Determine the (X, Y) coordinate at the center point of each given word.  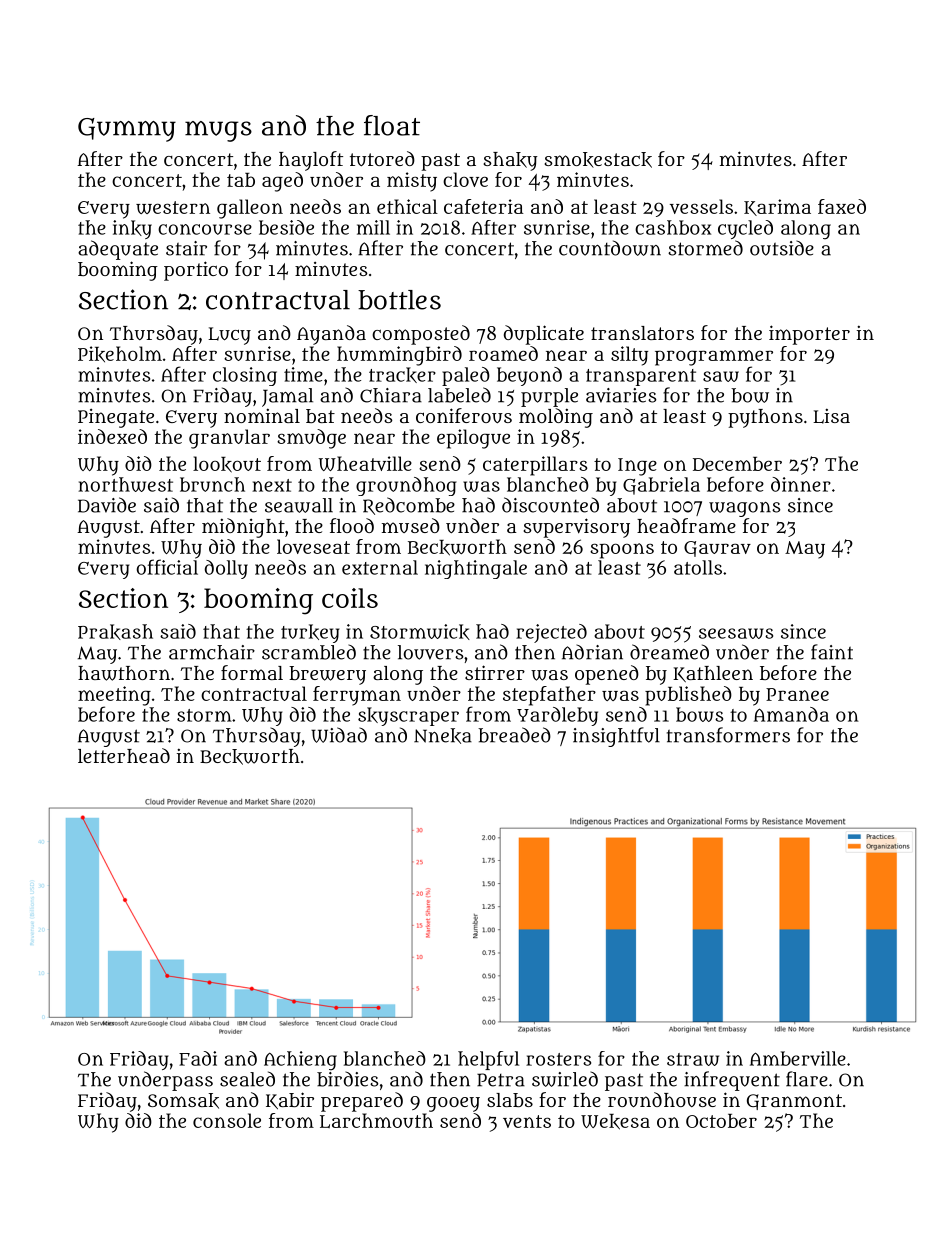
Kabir (290, 1100)
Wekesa (615, 1122)
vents (527, 1121)
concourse (205, 229)
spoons (622, 551)
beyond (529, 376)
